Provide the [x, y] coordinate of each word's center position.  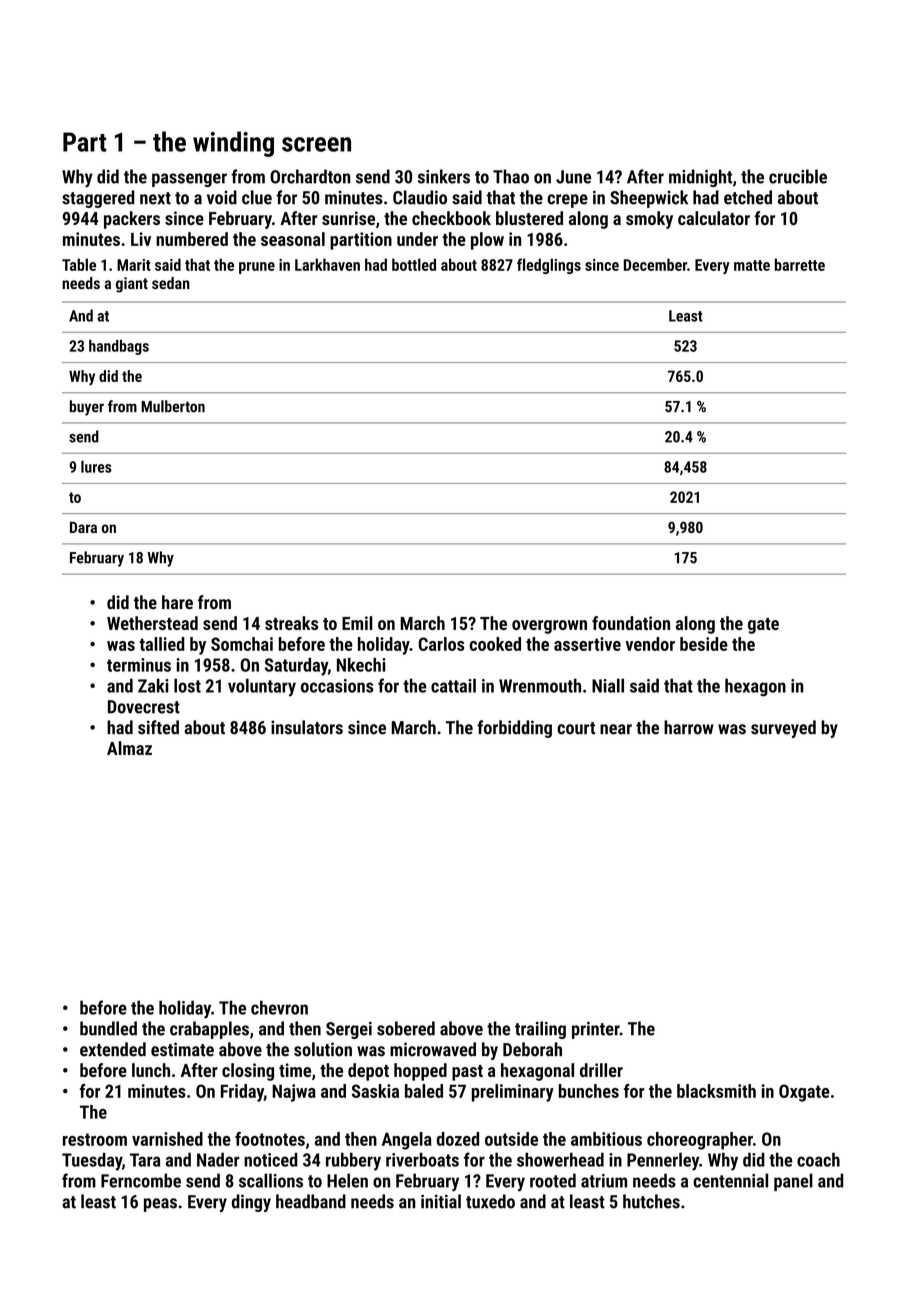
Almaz [129, 748]
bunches [589, 1091]
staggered [98, 199]
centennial [730, 1180]
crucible [798, 176]
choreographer [700, 1141]
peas [160, 1205]
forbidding [514, 729]
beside [704, 644]
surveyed [783, 729]
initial [441, 1201]
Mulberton [173, 406]
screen [316, 144]
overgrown [549, 627]
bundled [108, 1028]
